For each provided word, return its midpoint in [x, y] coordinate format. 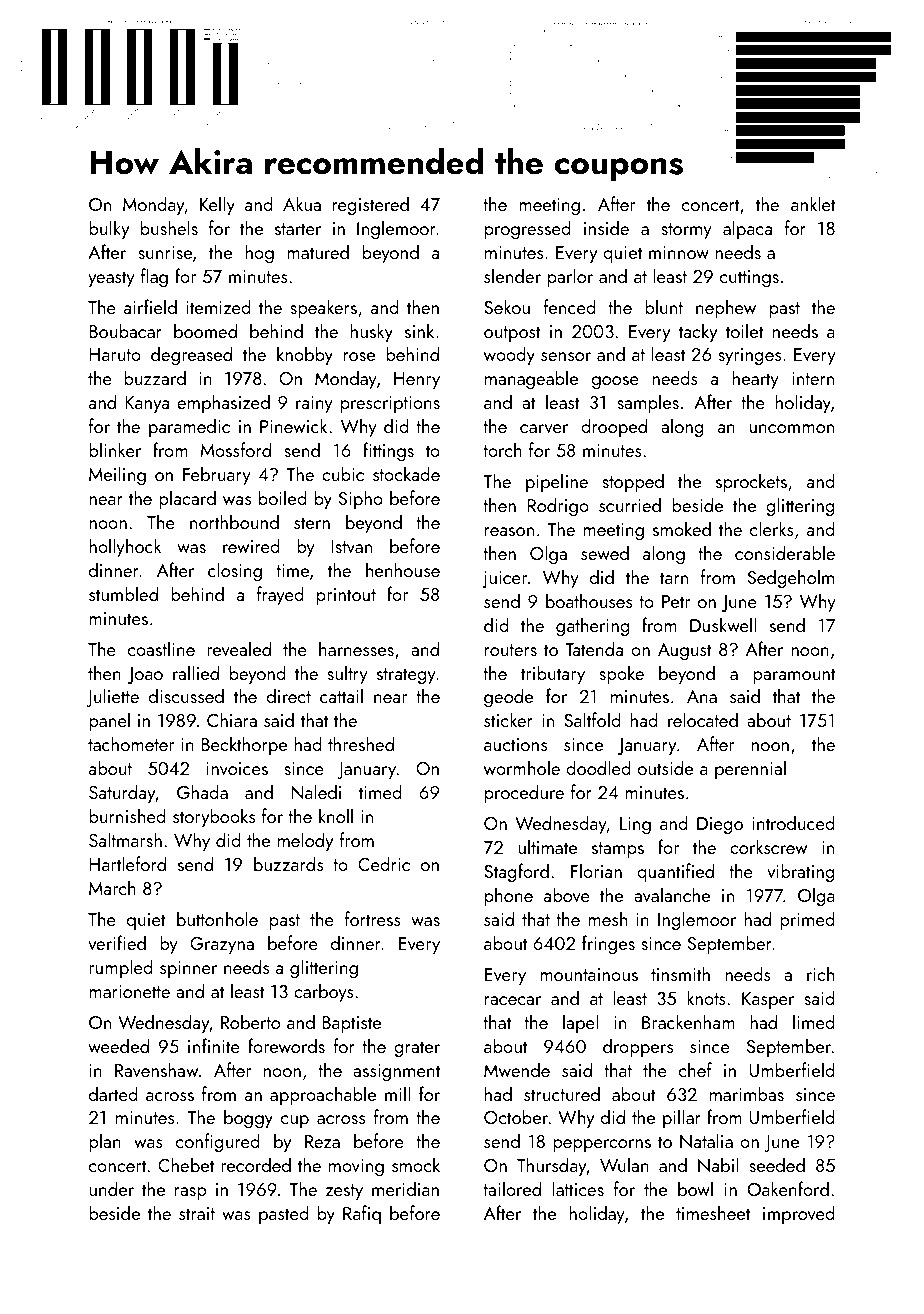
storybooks [214, 817]
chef [695, 1069]
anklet [813, 203]
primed [807, 920]
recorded [256, 1164]
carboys [324, 992]
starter [298, 229]
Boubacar [125, 330]
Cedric [384, 863]
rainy [314, 404]
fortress [373, 918]
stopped [633, 482]
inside [606, 227]
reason [509, 531]
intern [813, 378]
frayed [280, 595]
